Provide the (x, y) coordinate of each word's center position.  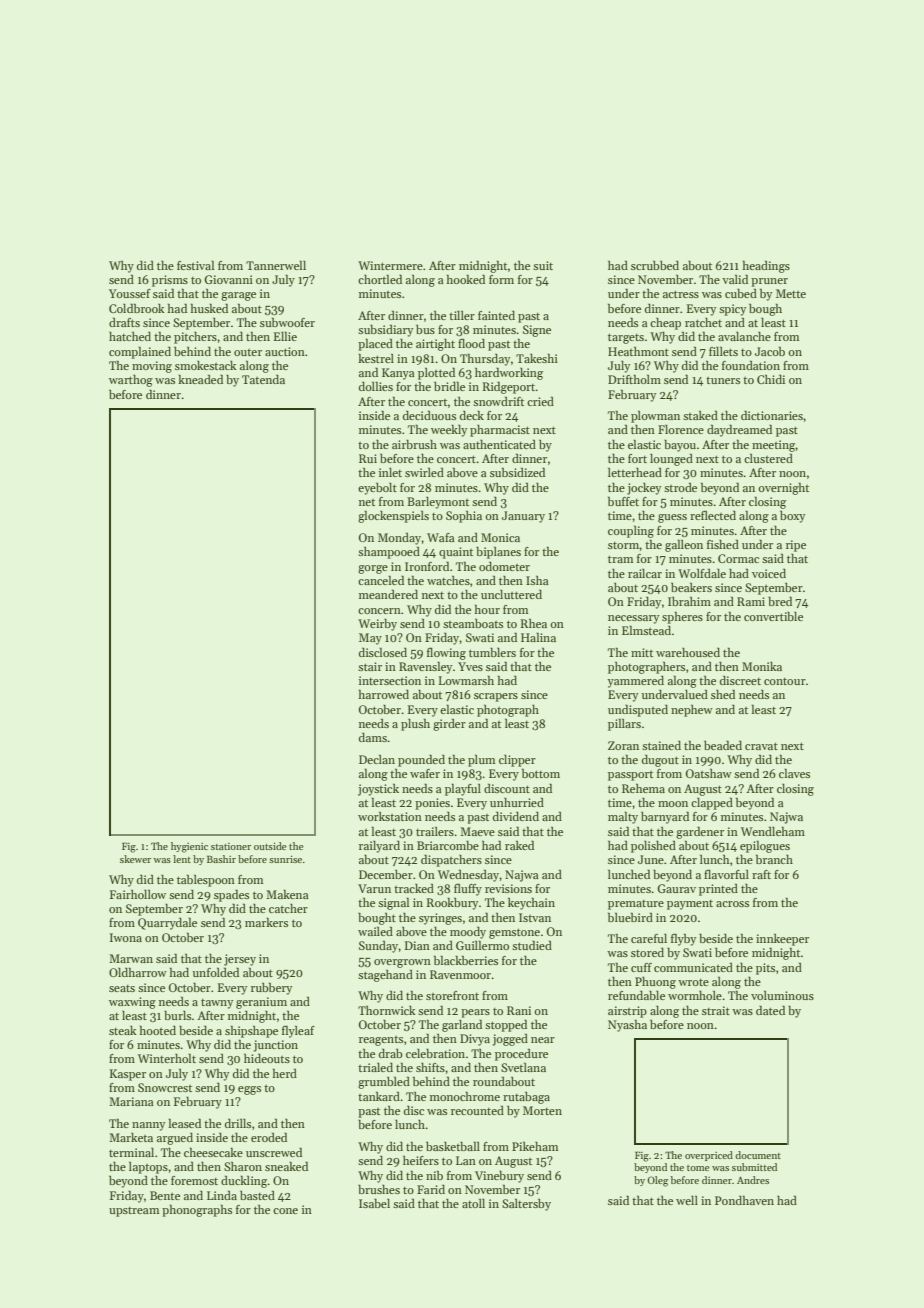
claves (794, 773)
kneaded (200, 379)
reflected (713, 515)
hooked (466, 279)
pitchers (195, 338)
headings (766, 266)
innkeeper (782, 940)
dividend (516, 816)
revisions (508, 888)
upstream (134, 1212)
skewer (135, 859)
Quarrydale (167, 923)
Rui (368, 458)
